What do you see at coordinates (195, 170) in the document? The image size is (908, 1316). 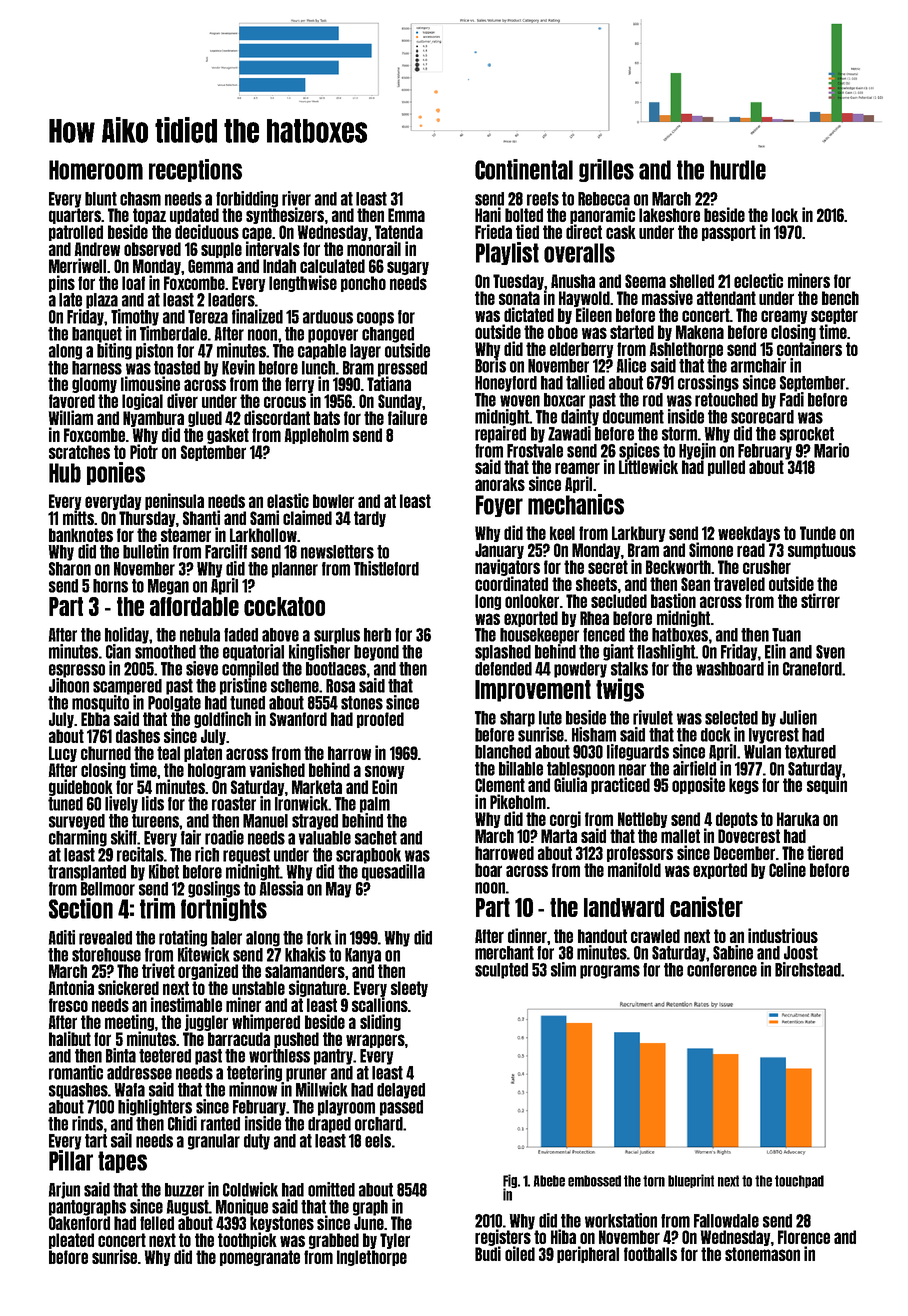 I see `receptions` at bounding box center [195, 170].
